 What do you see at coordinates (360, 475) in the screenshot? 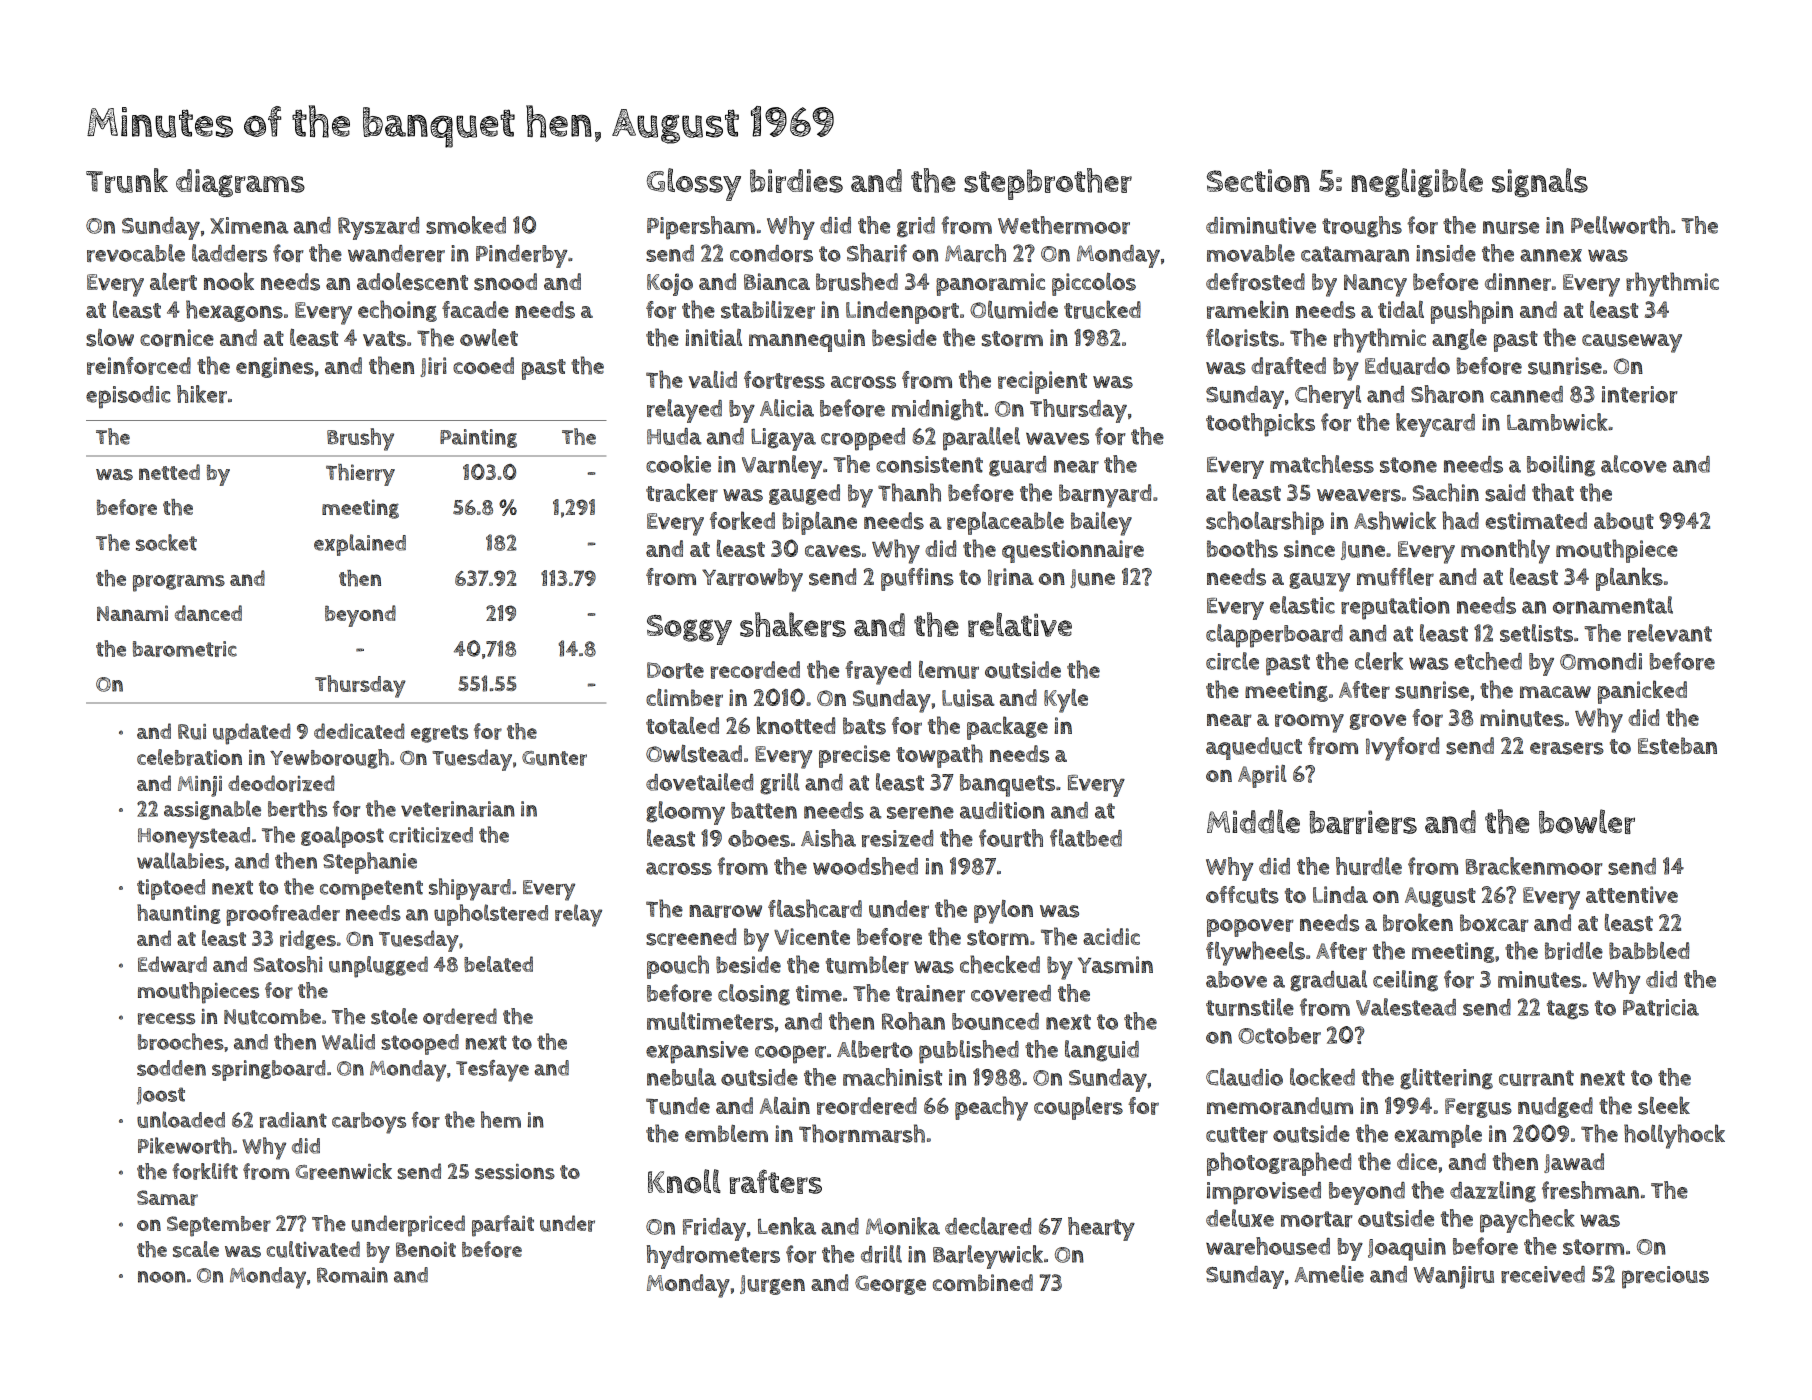
I see `Thierry` at bounding box center [360, 475].
